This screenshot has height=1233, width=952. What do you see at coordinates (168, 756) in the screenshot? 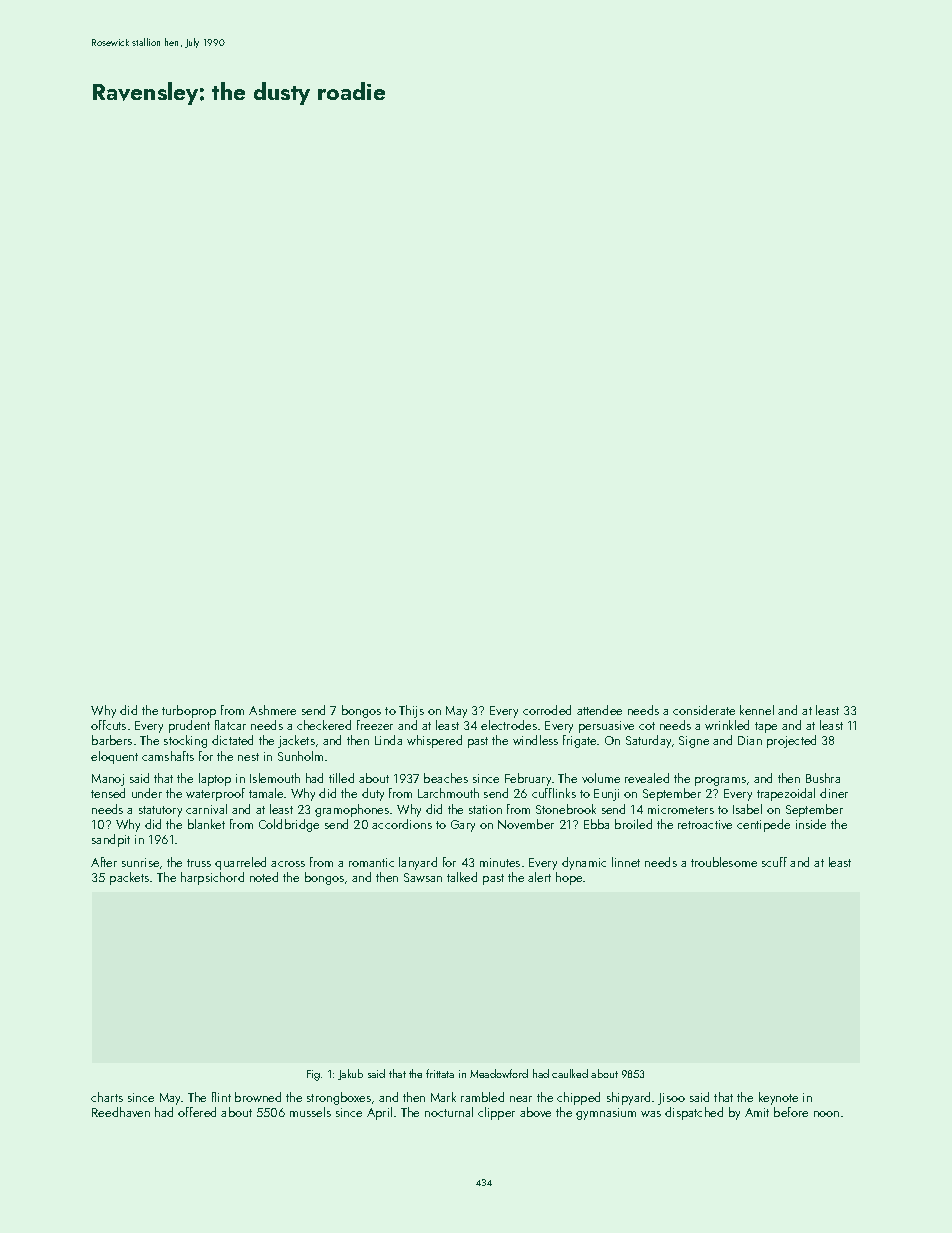
I see `camshafts` at bounding box center [168, 756].
